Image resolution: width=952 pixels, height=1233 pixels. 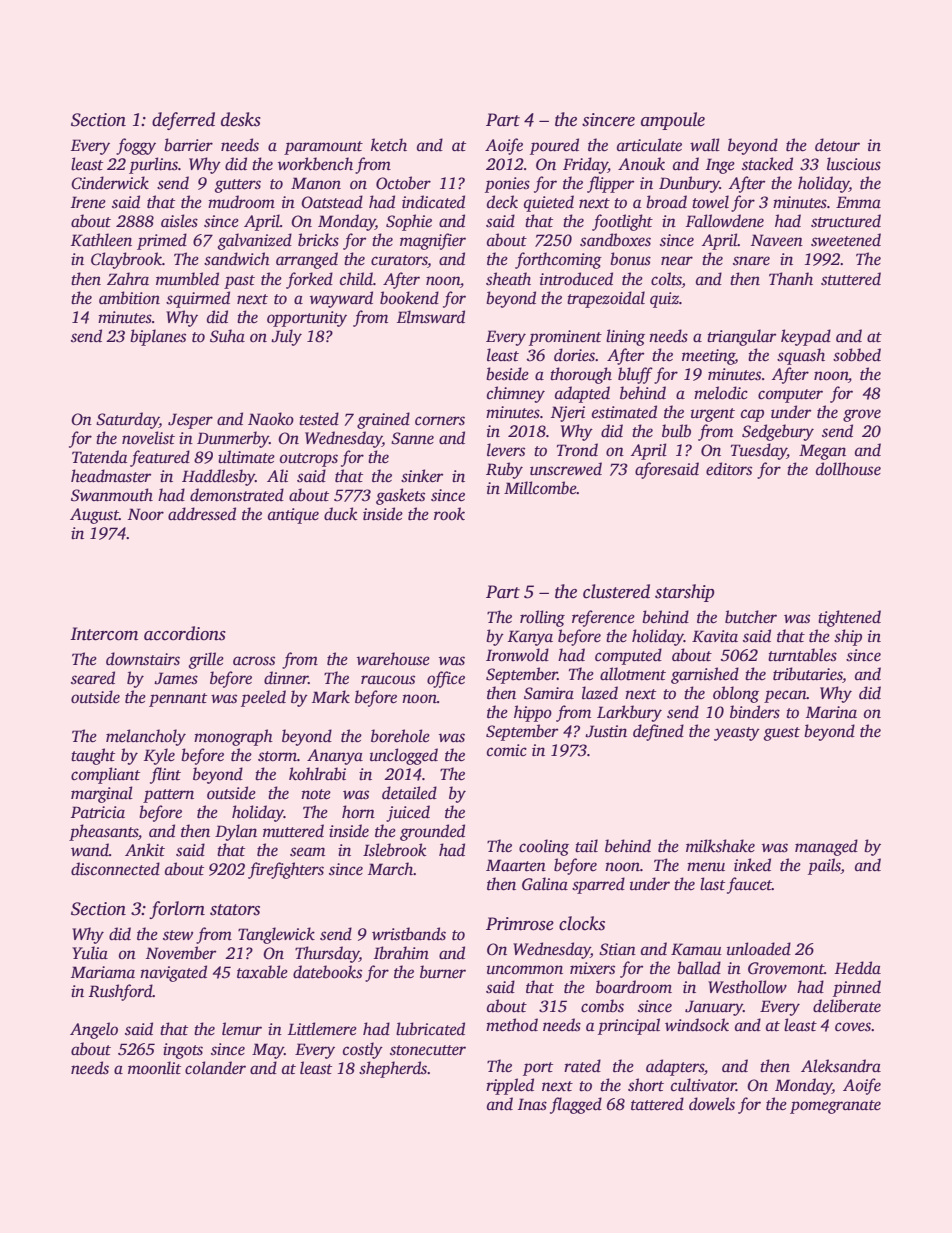 I want to click on moonlit, so click(x=154, y=1068).
